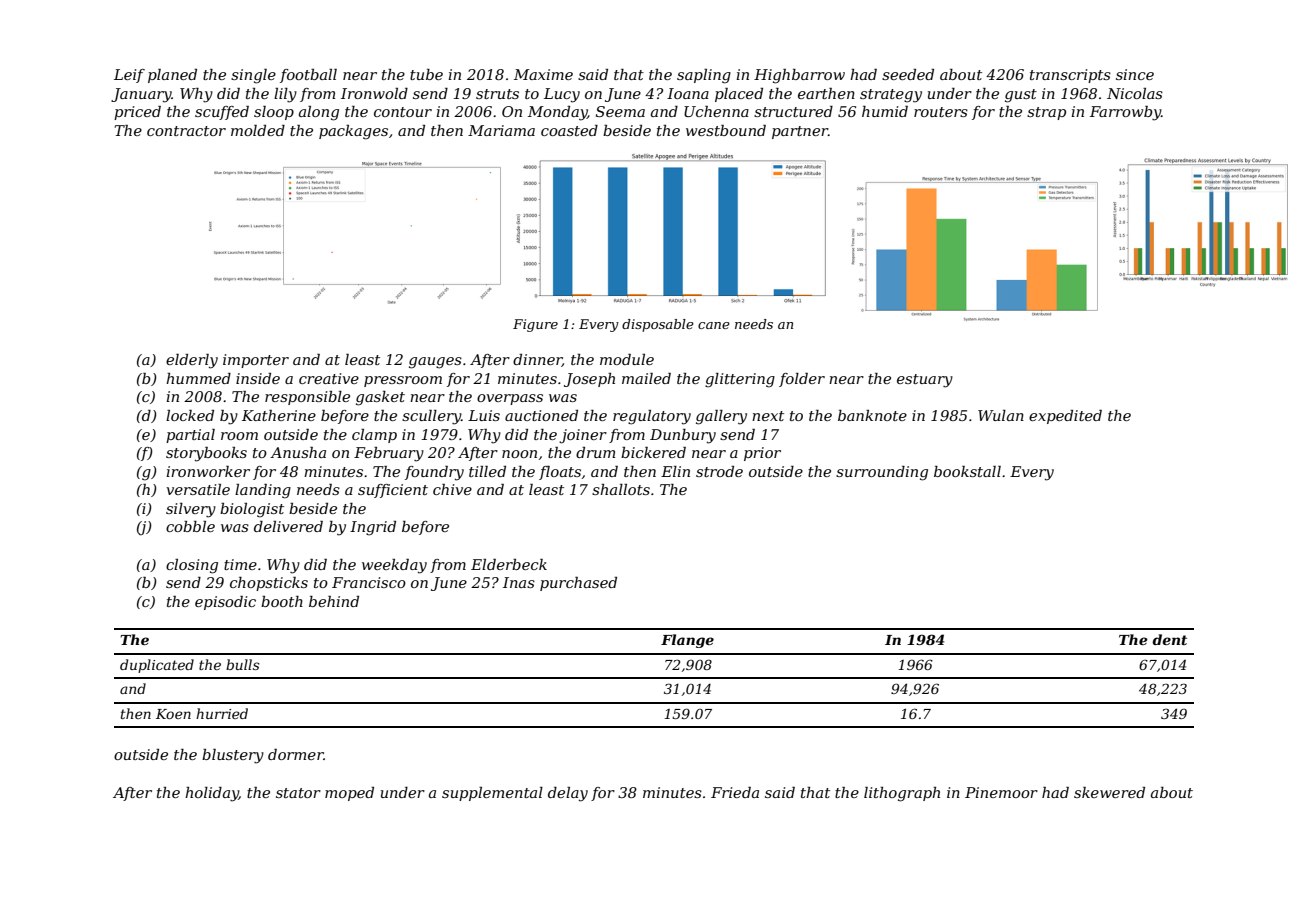  I want to click on delay, so click(568, 794).
